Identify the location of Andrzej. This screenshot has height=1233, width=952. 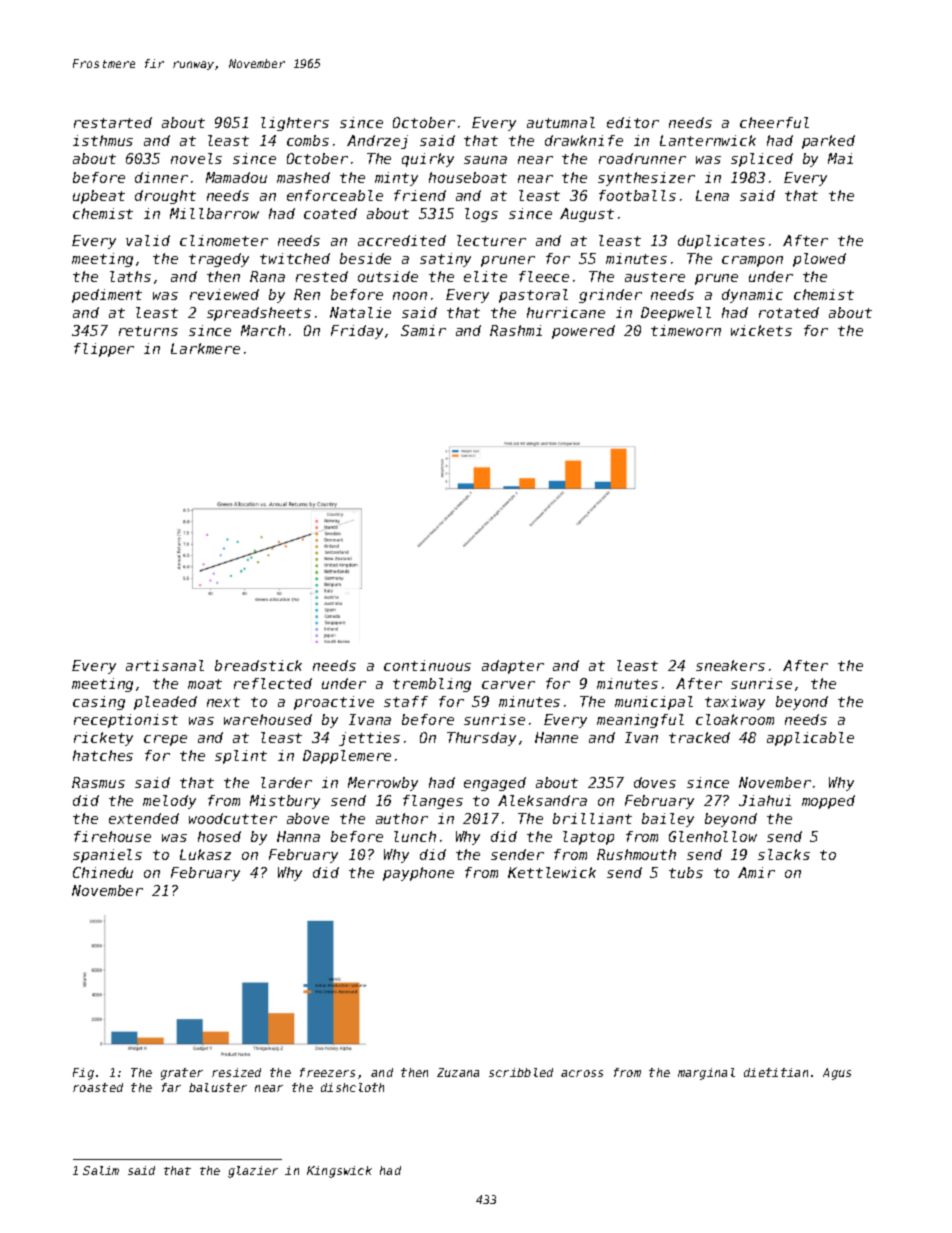
(377, 142).
